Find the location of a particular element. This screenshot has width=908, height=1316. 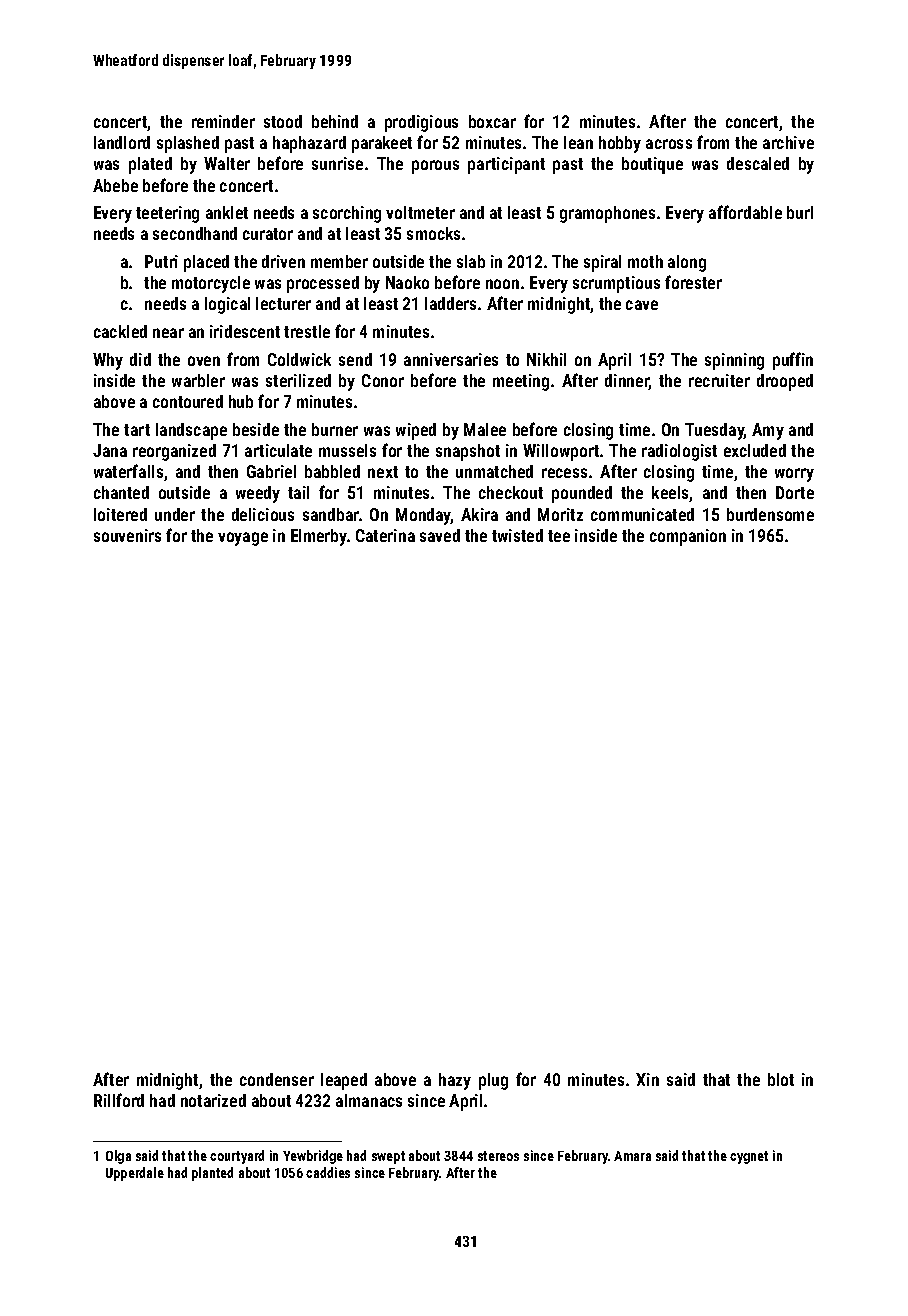

Akira is located at coordinates (479, 514).
